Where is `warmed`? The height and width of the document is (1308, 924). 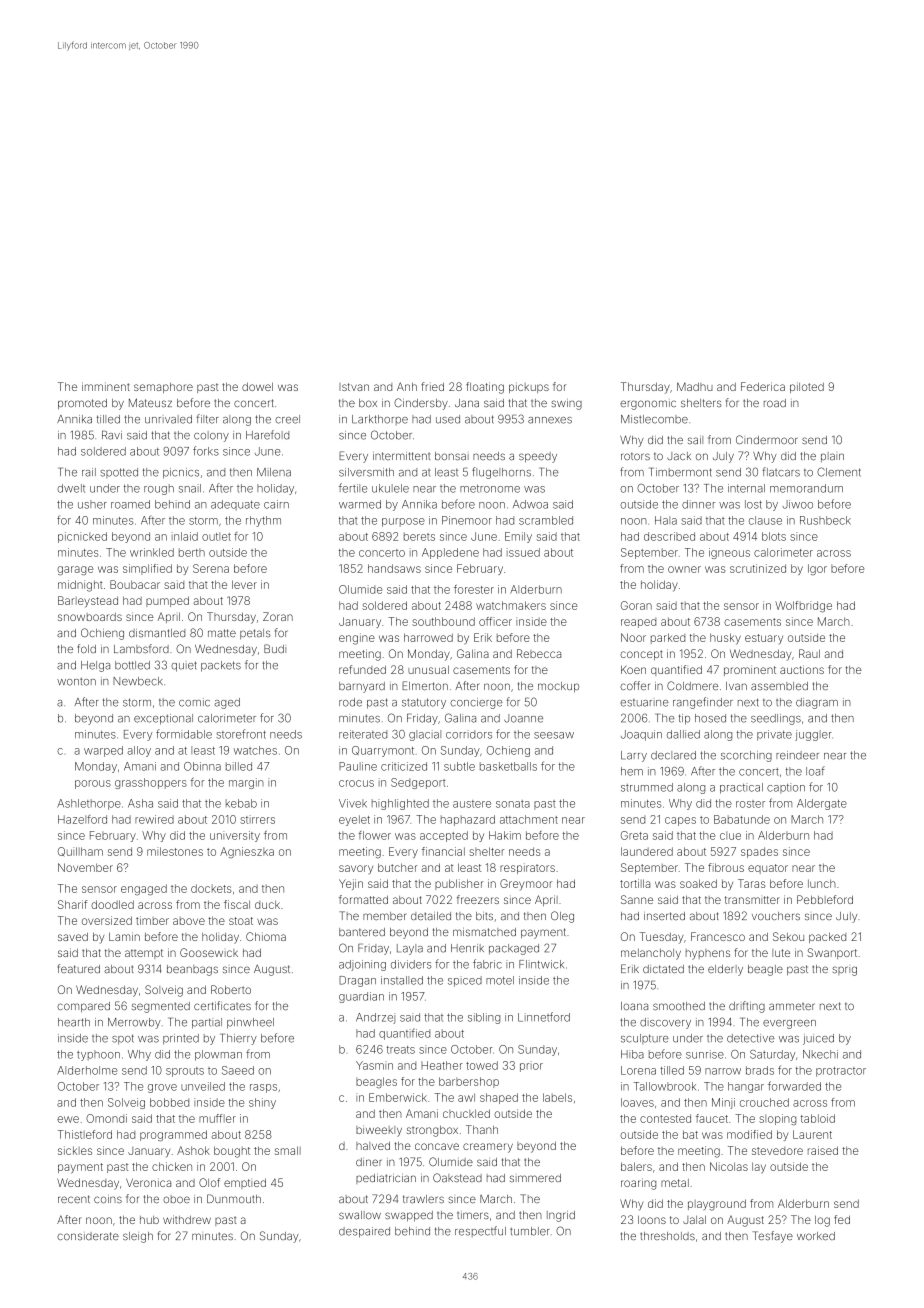 warmed is located at coordinates (360, 504).
